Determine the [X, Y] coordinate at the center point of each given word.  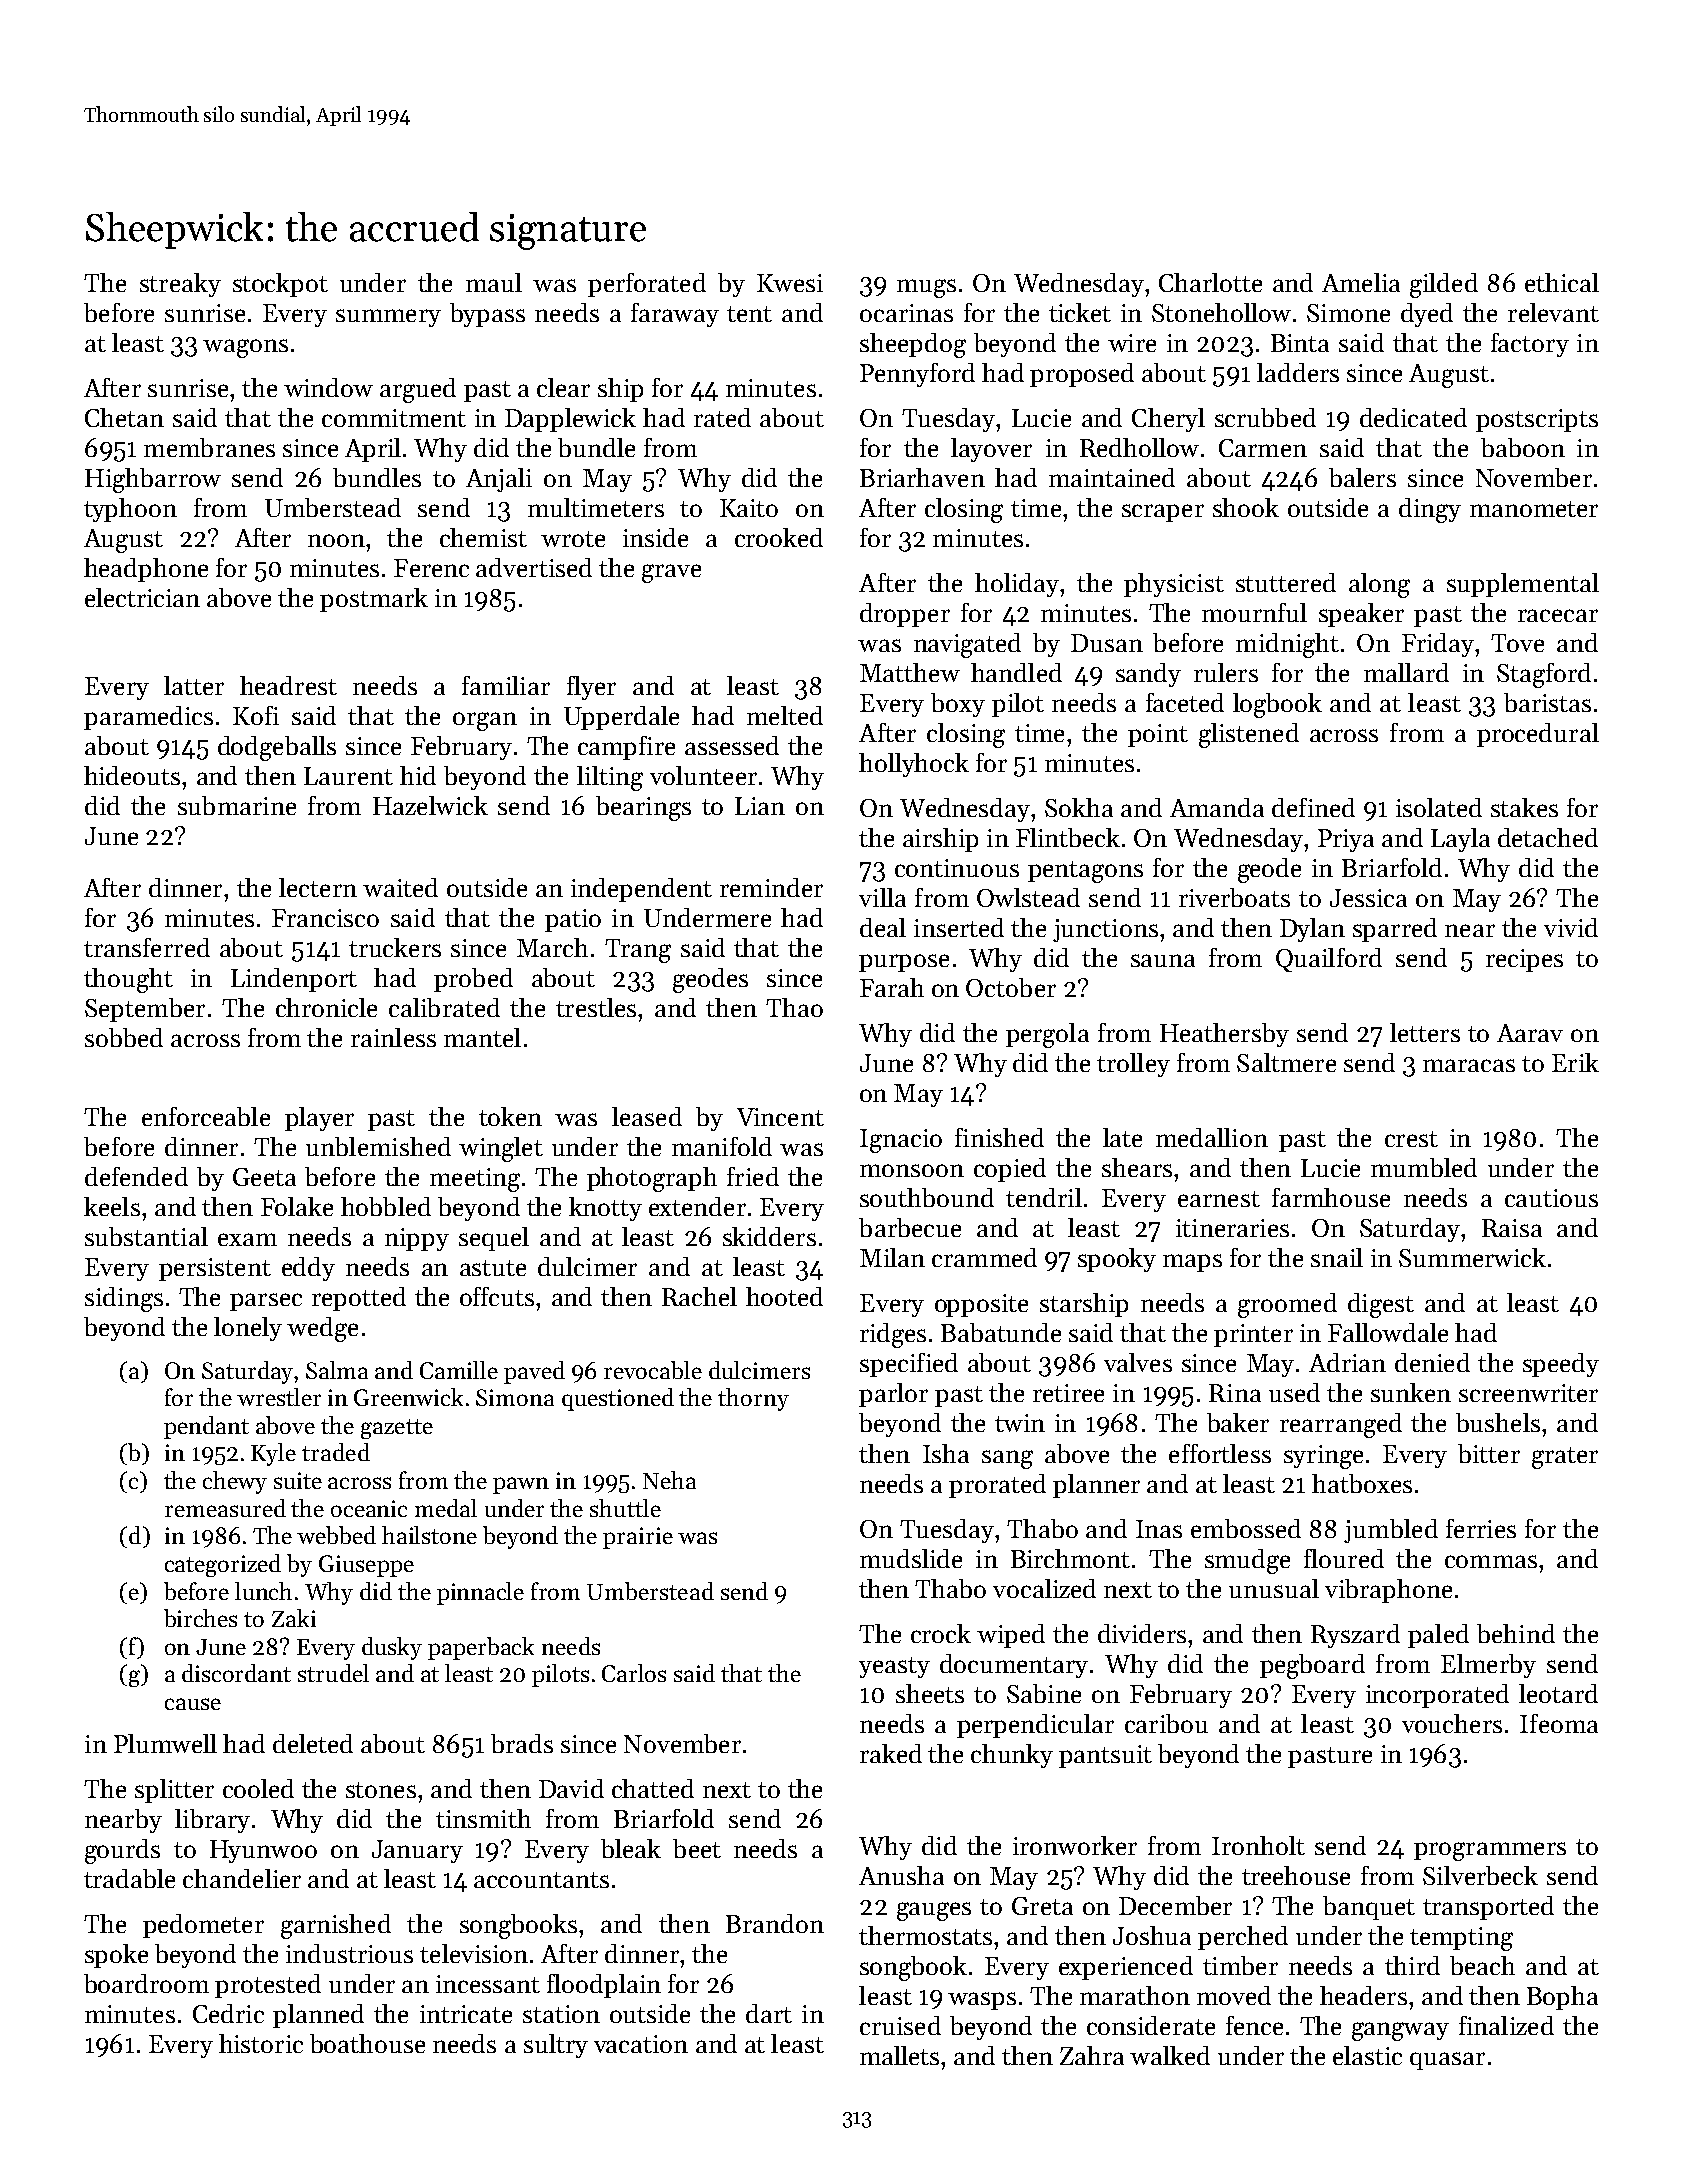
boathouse [367, 2043]
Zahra [1092, 2055]
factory [1530, 345]
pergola [1047, 1035]
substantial [146, 1236]
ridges [893, 1335]
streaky [180, 285]
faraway [675, 315]
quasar [1447, 2061]
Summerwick [1472, 1257]
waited [400, 887]
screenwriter [1528, 1393]
